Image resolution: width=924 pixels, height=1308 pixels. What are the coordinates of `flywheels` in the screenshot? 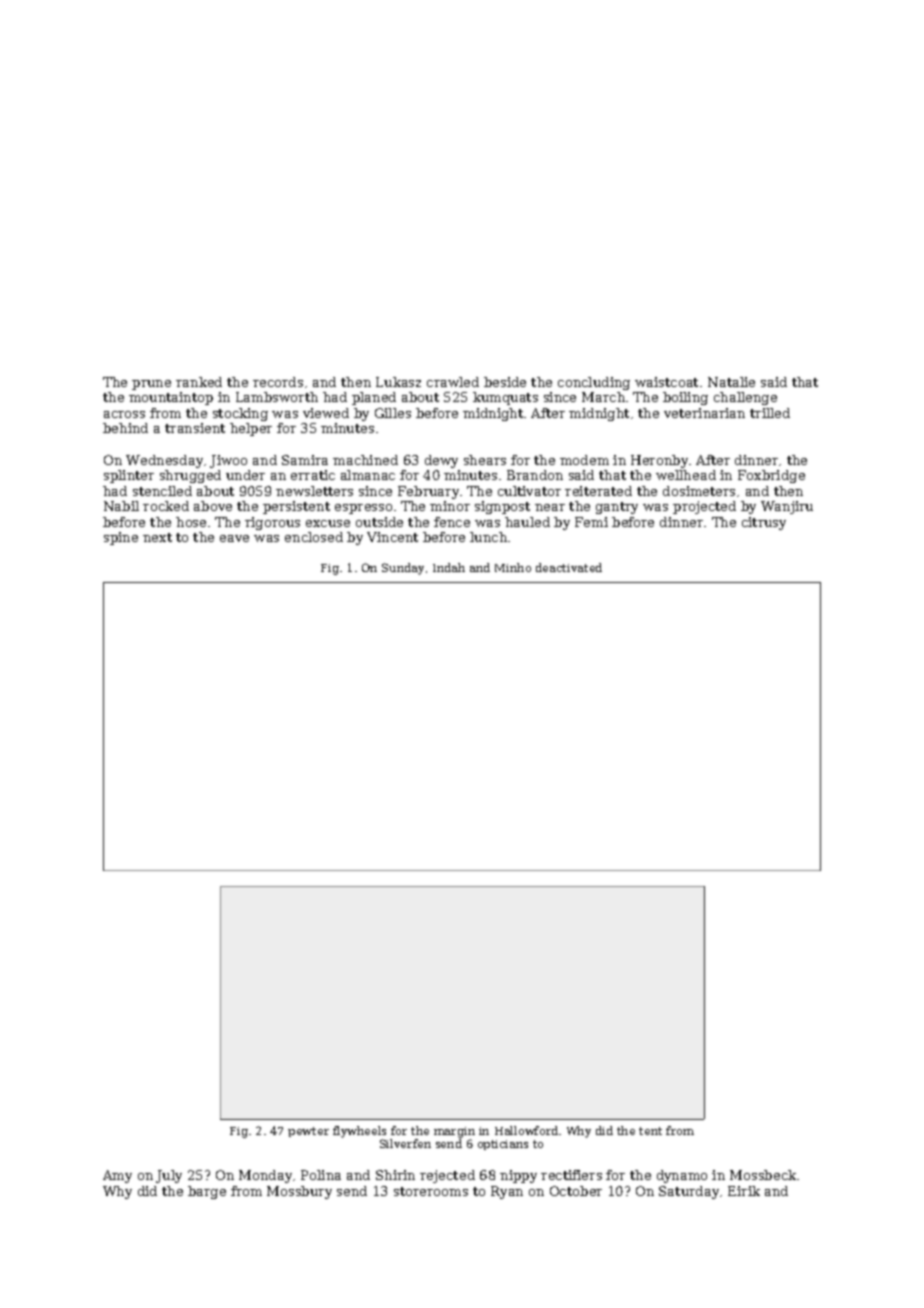 It's located at (359, 1132).
